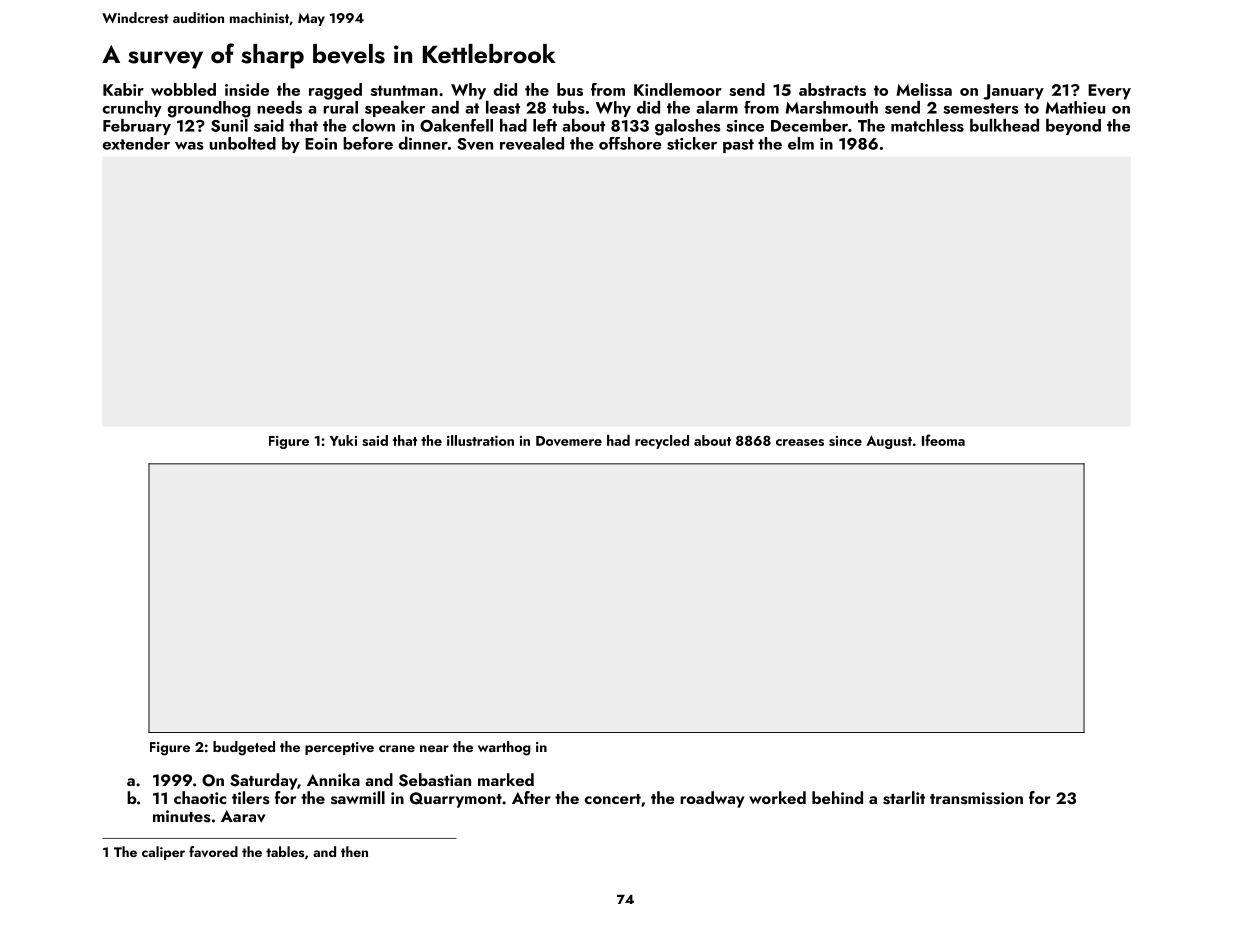  What do you see at coordinates (662, 442) in the screenshot?
I see `recycled` at bounding box center [662, 442].
